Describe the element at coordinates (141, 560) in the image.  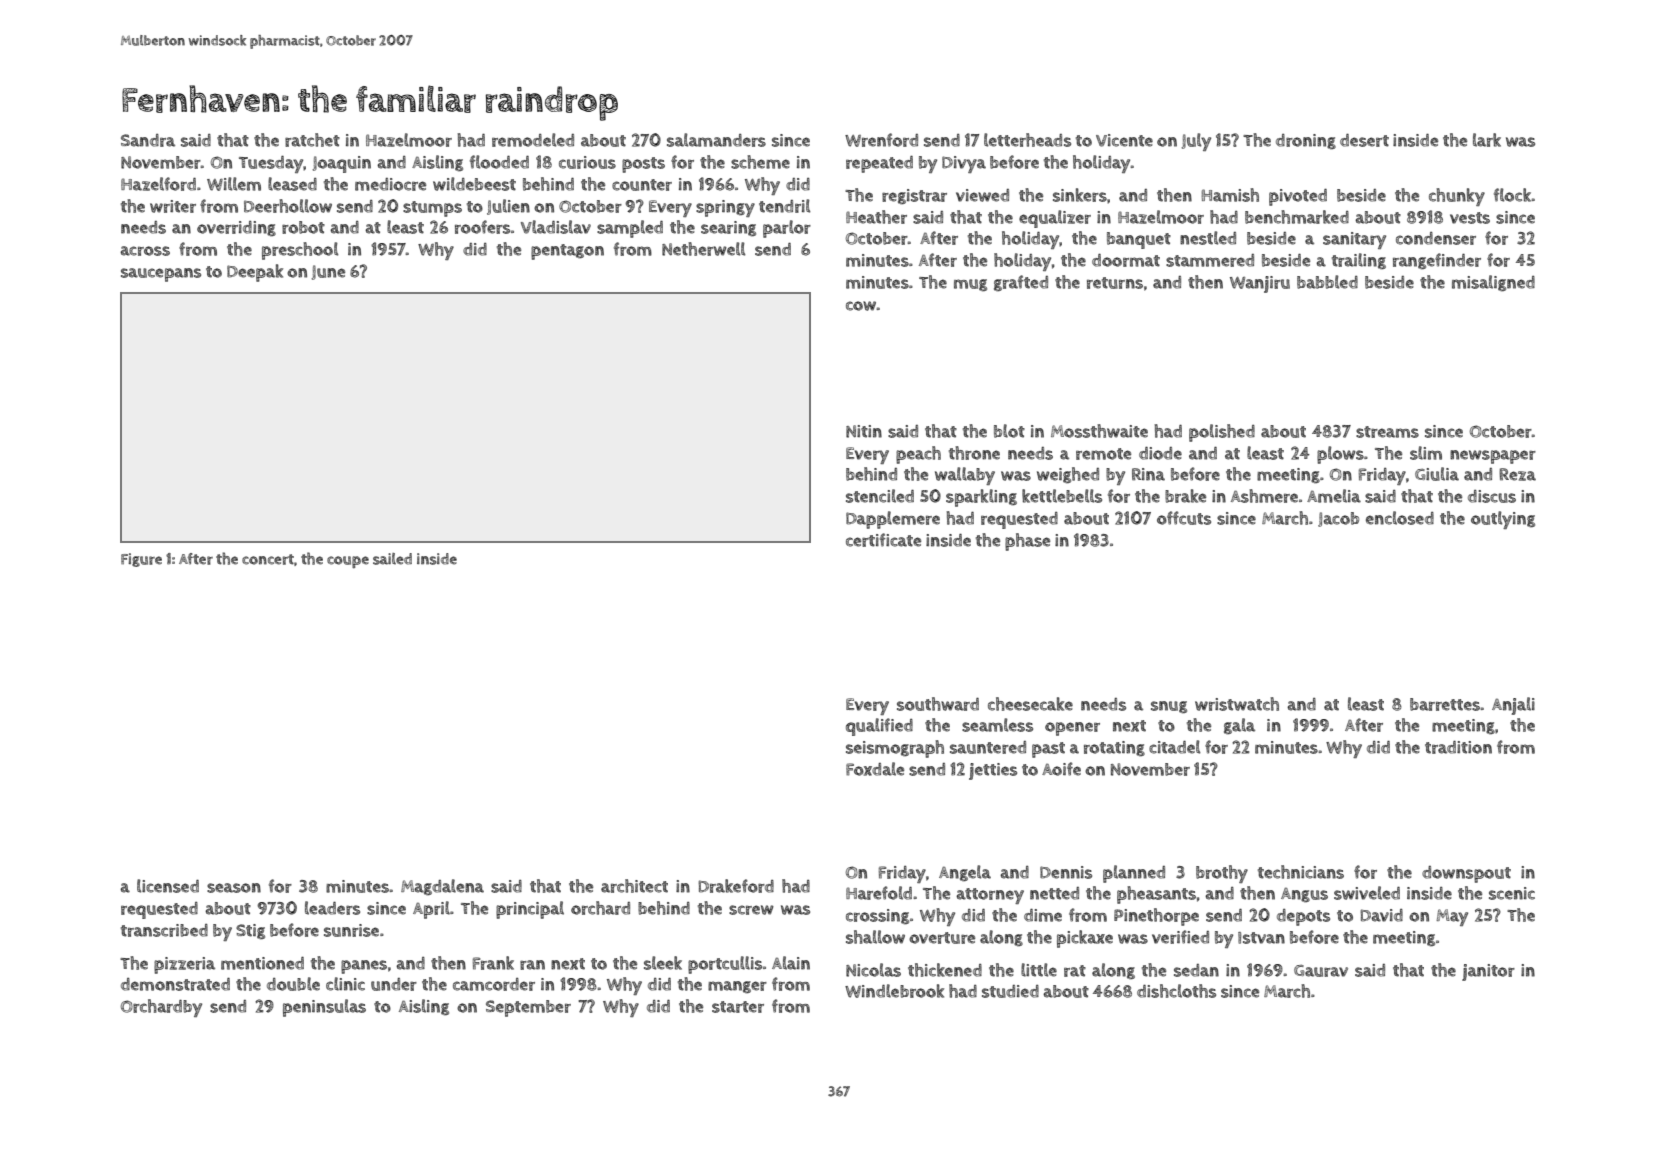
I see `Figure` at that location.
